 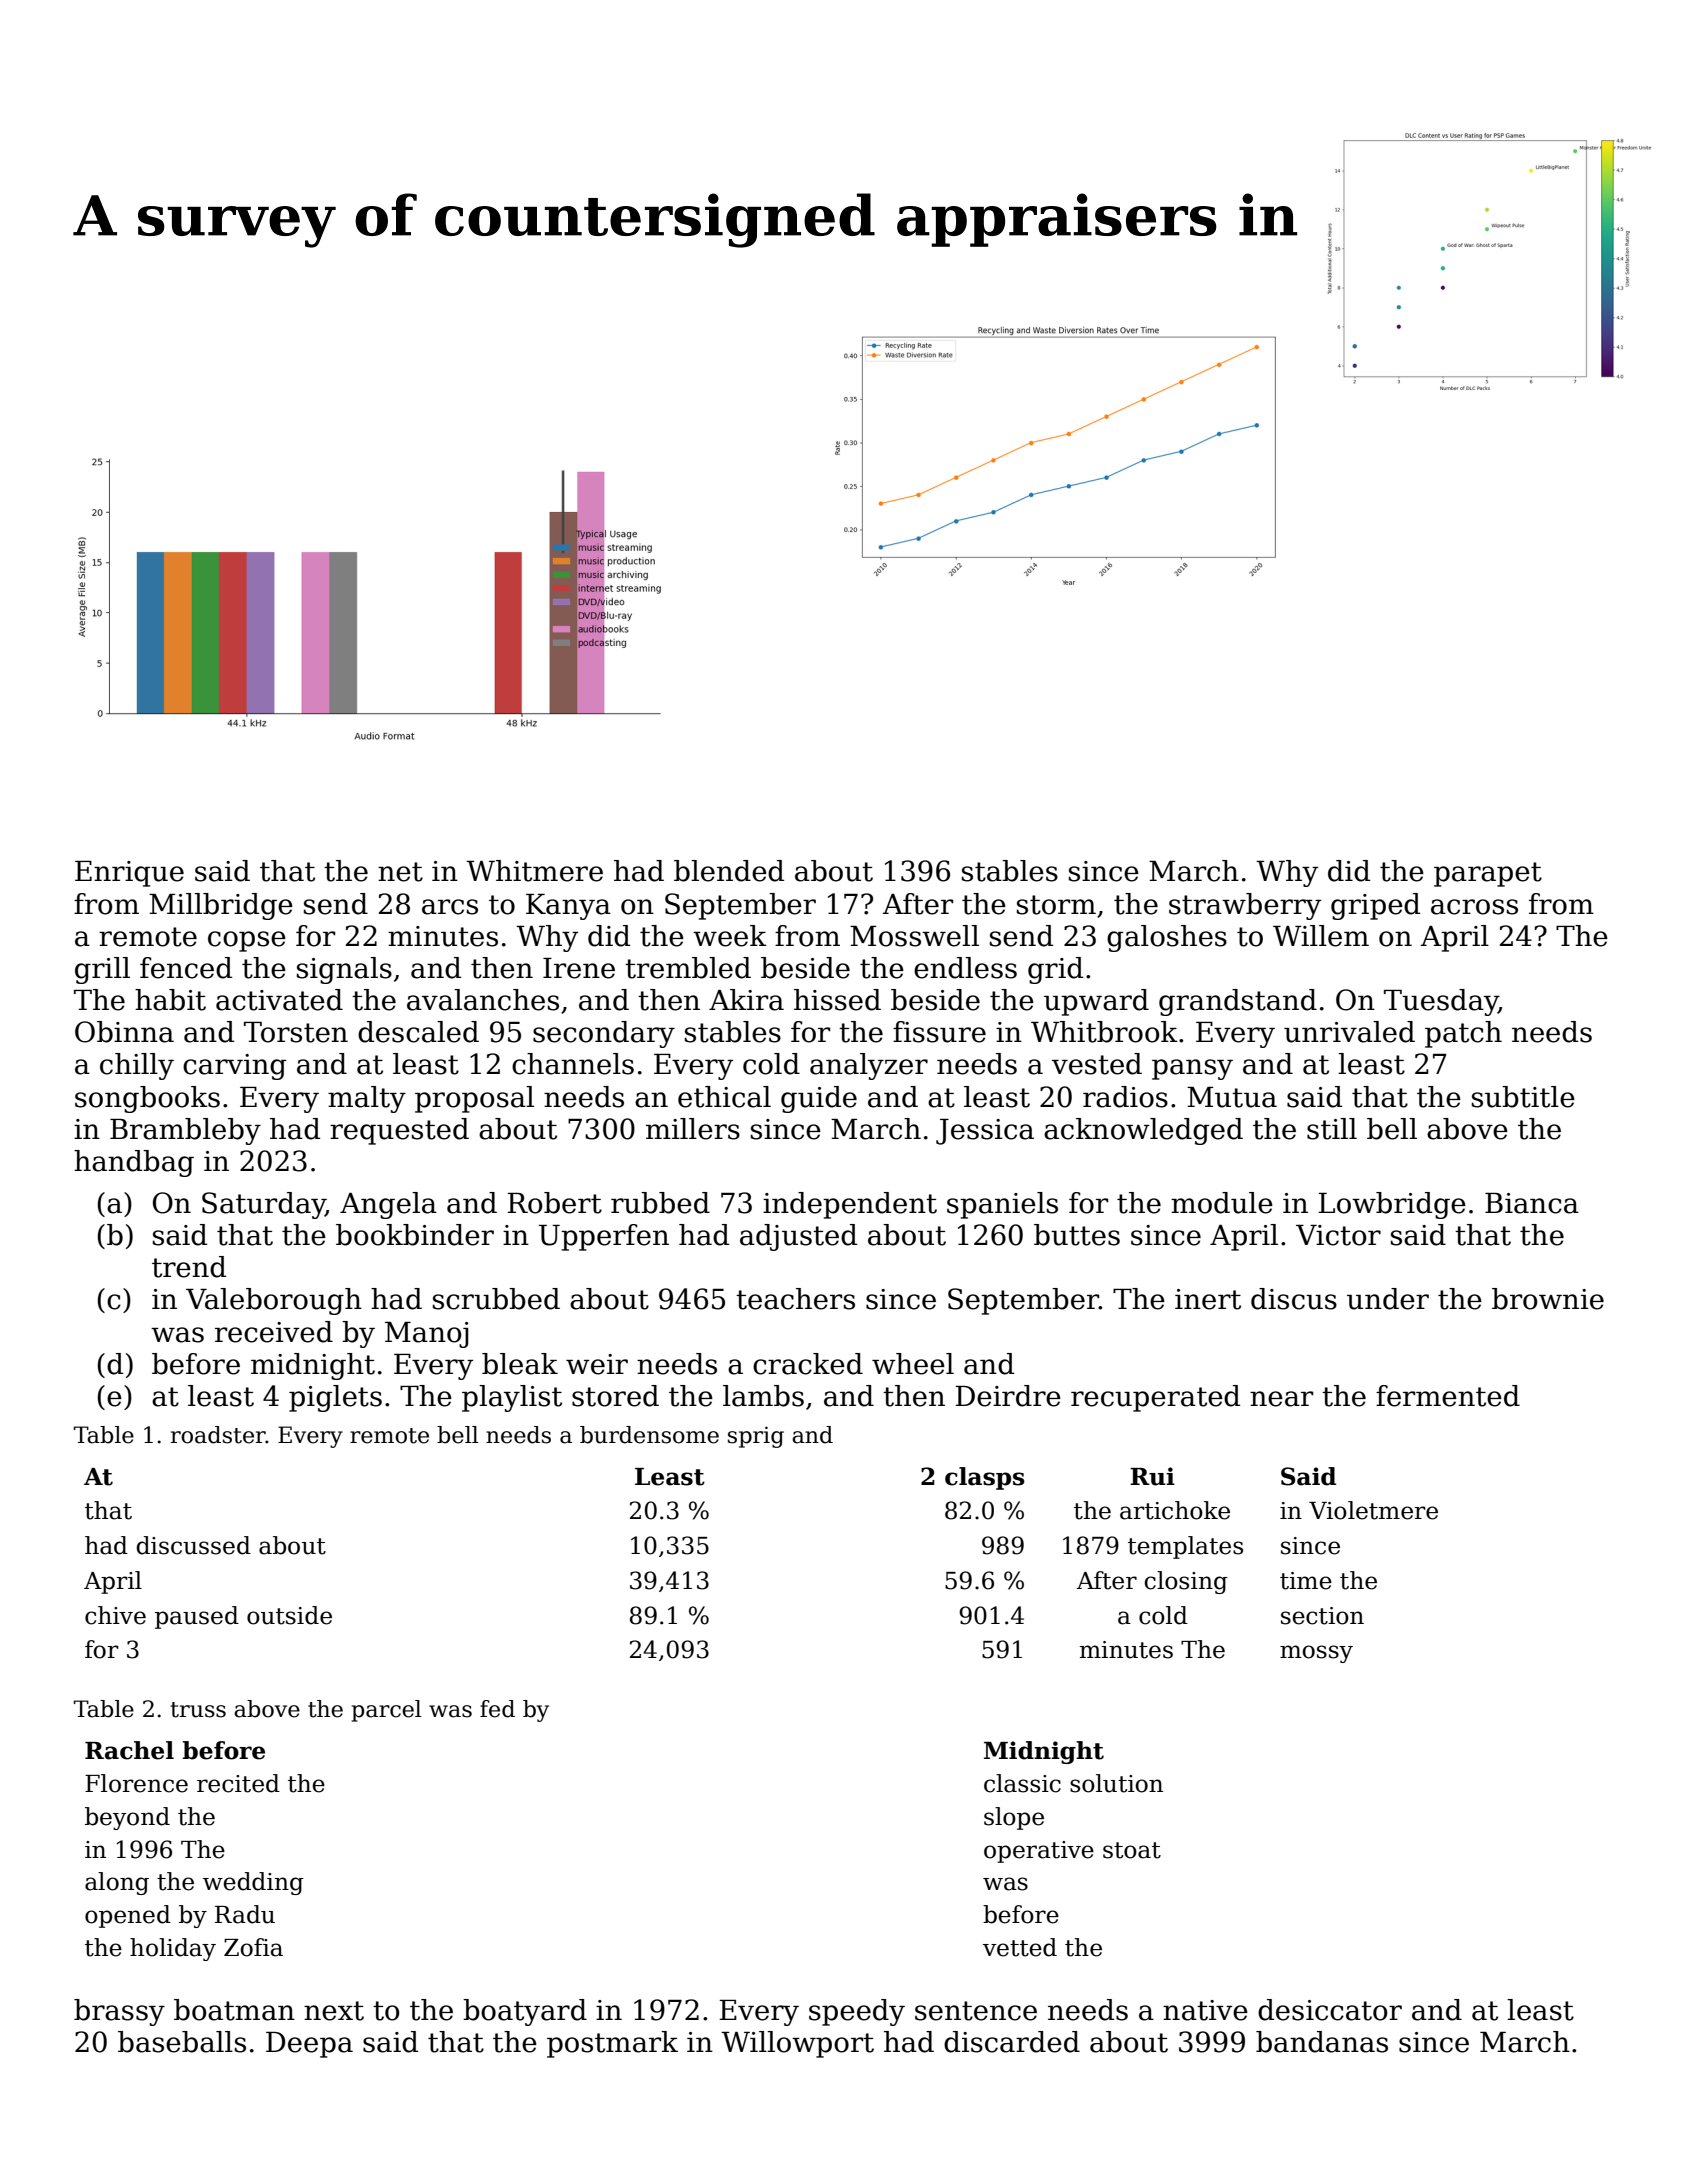 What do you see at coordinates (604, 1237) in the screenshot?
I see `Upperfen` at bounding box center [604, 1237].
